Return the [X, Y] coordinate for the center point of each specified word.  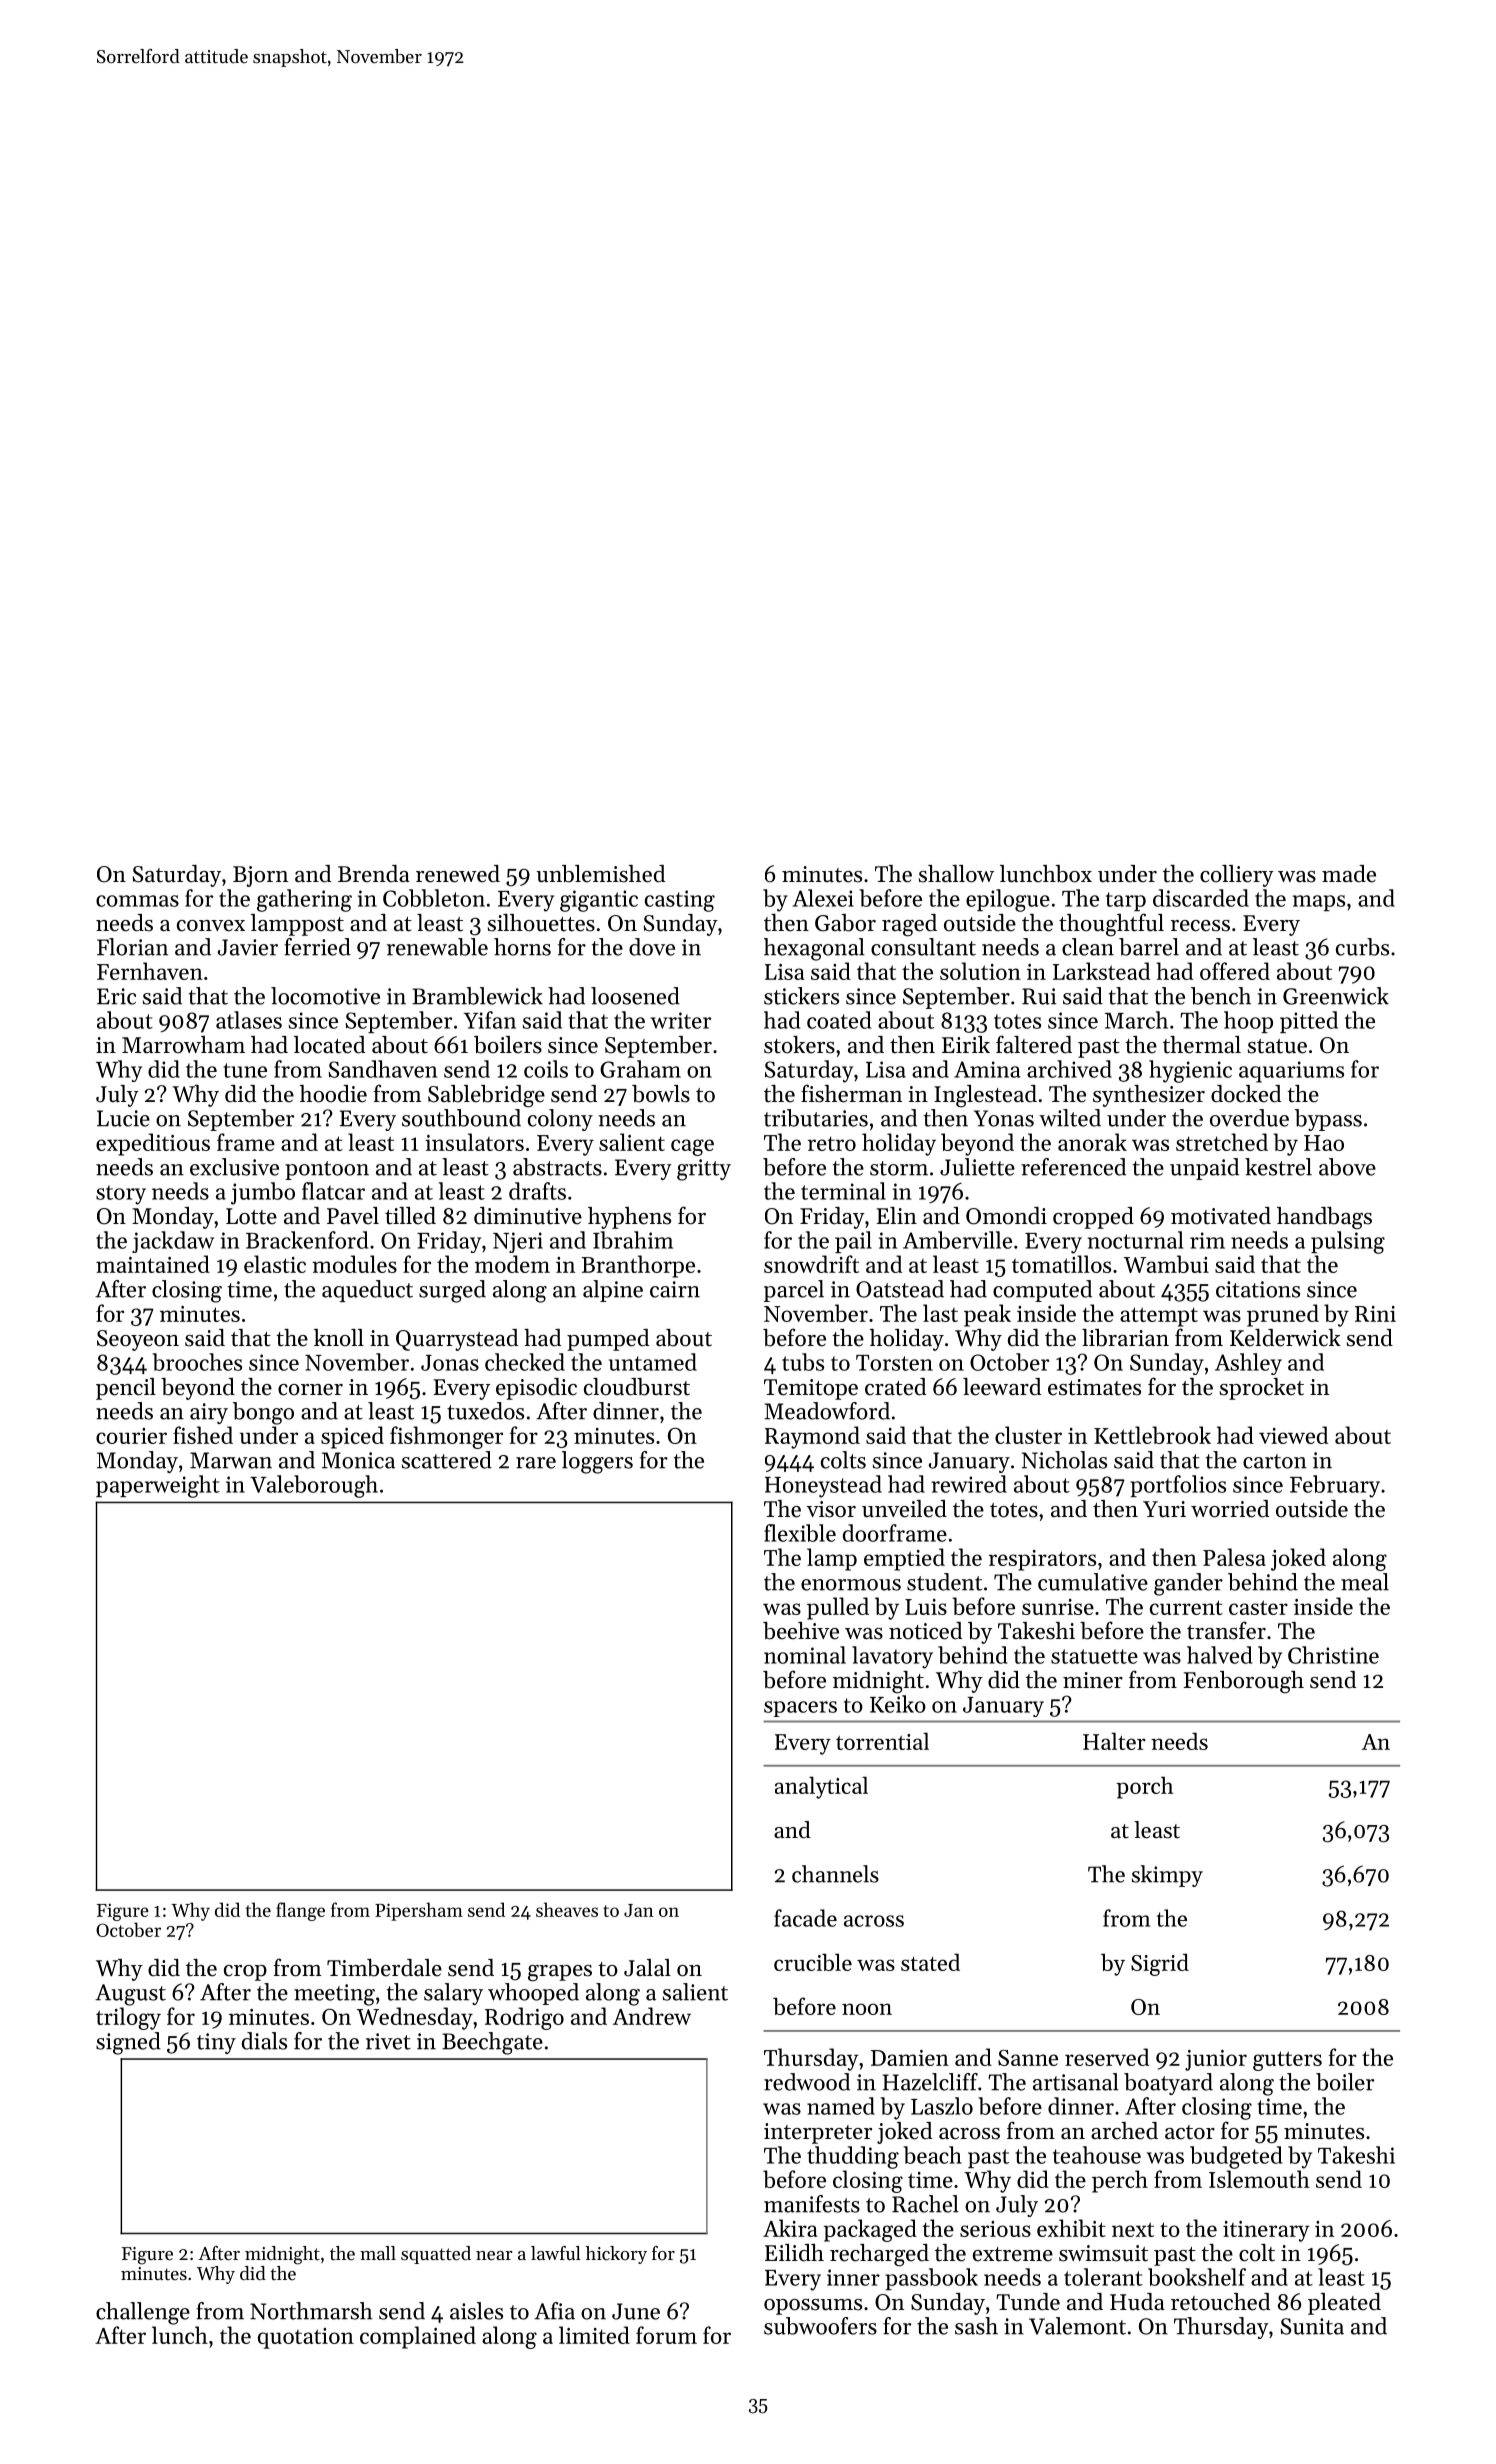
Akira [790, 2228]
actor [1190, 2132]
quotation [306, 2338]
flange [300, 1911]
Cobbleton [434, 898]
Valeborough [314, 1486]
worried [1230, 1509]
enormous [851, 1585]
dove [652, 947]
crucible [813, 1962]
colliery [1237, 876]
